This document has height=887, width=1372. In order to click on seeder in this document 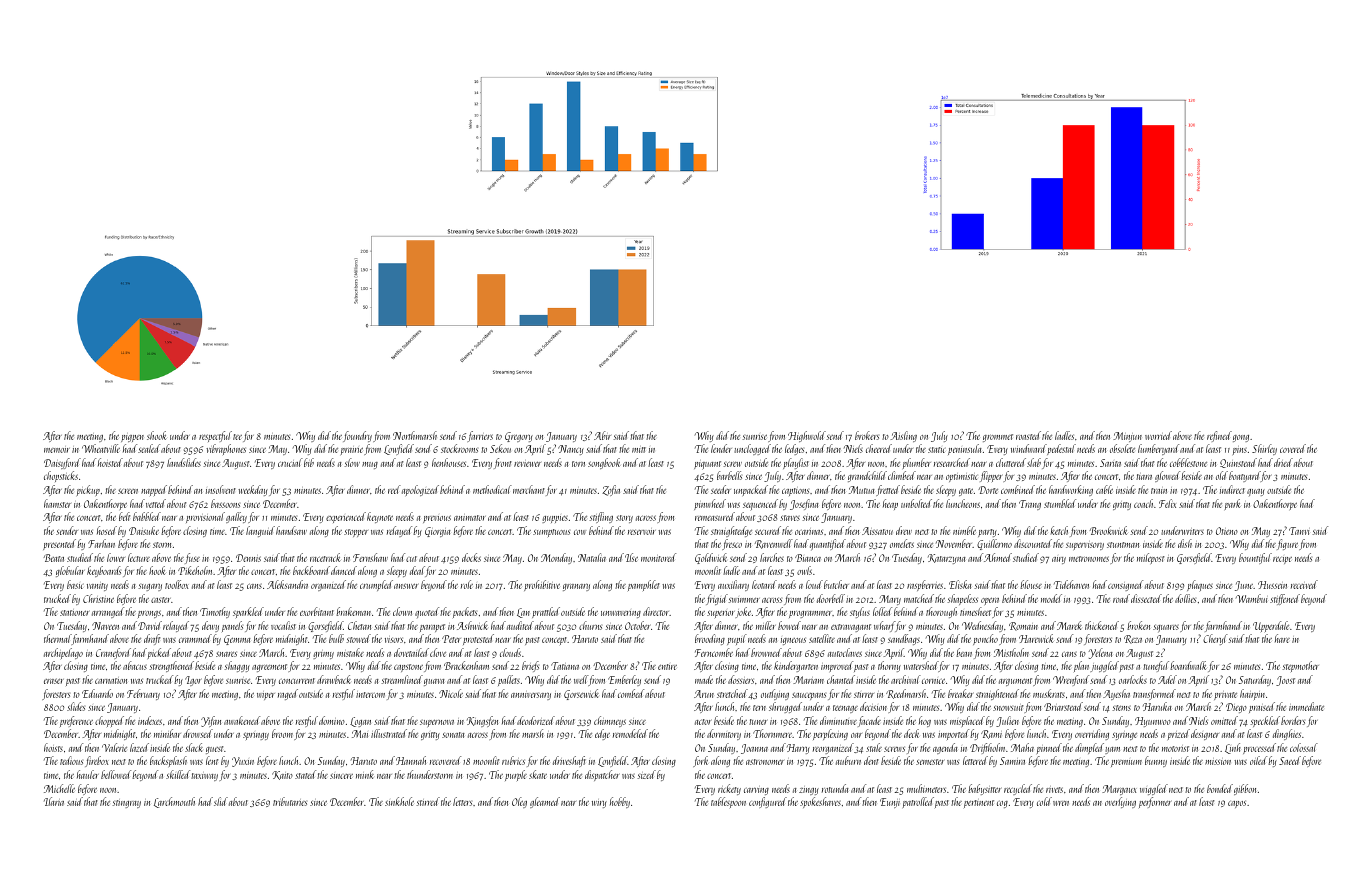, I will do `click(721, 489)`.
